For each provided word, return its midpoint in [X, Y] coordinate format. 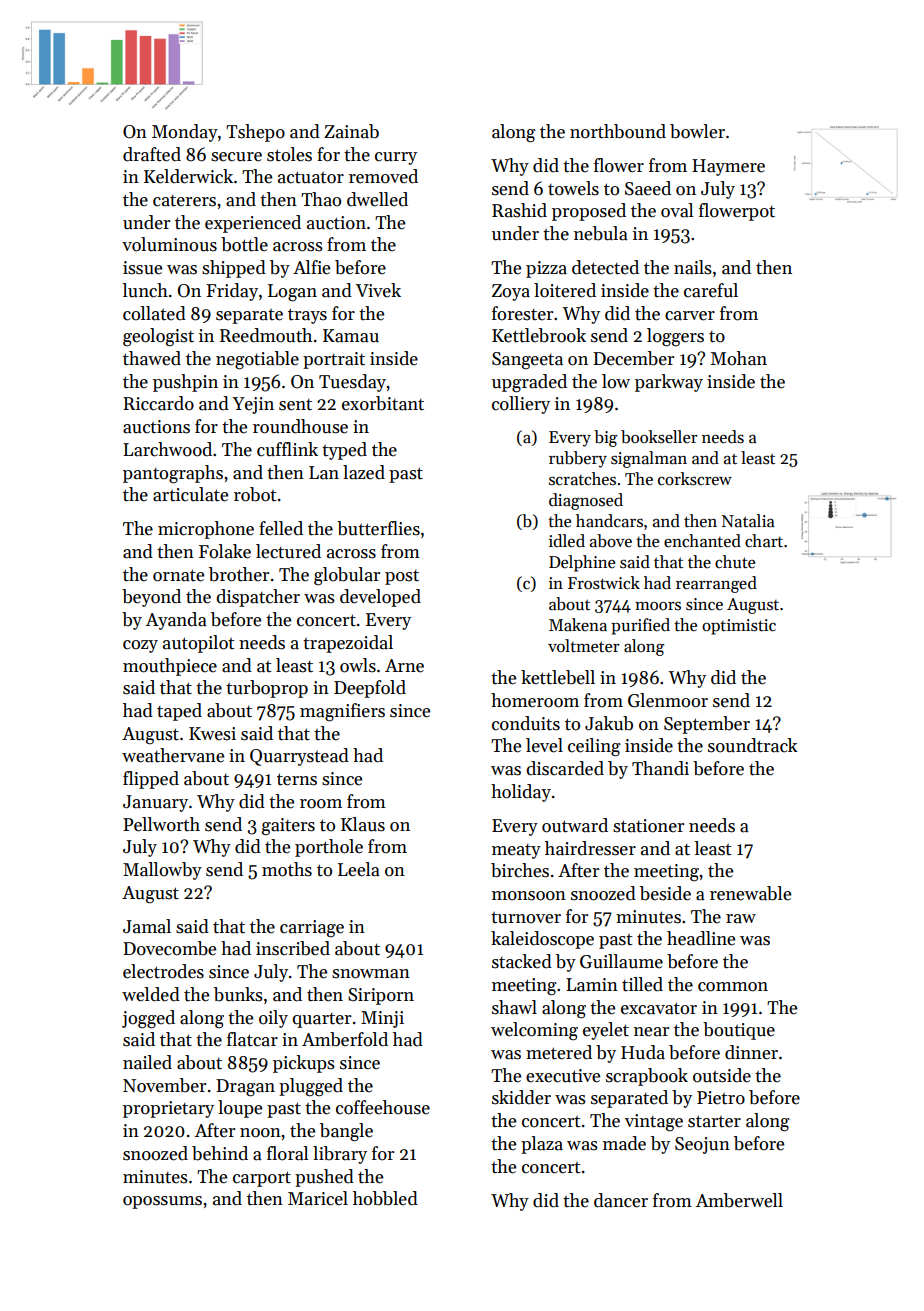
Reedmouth [266, 335]
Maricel [318, 1198]
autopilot [199, 644]
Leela [359, 869]
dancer [621, 1200]
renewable [750, 893]
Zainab [351, 131]
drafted [152, 154]
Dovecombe [169, 948]
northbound [618, 131]
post [402, 577]
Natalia [748, 521]
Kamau [351, 336]
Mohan [739, 358]
